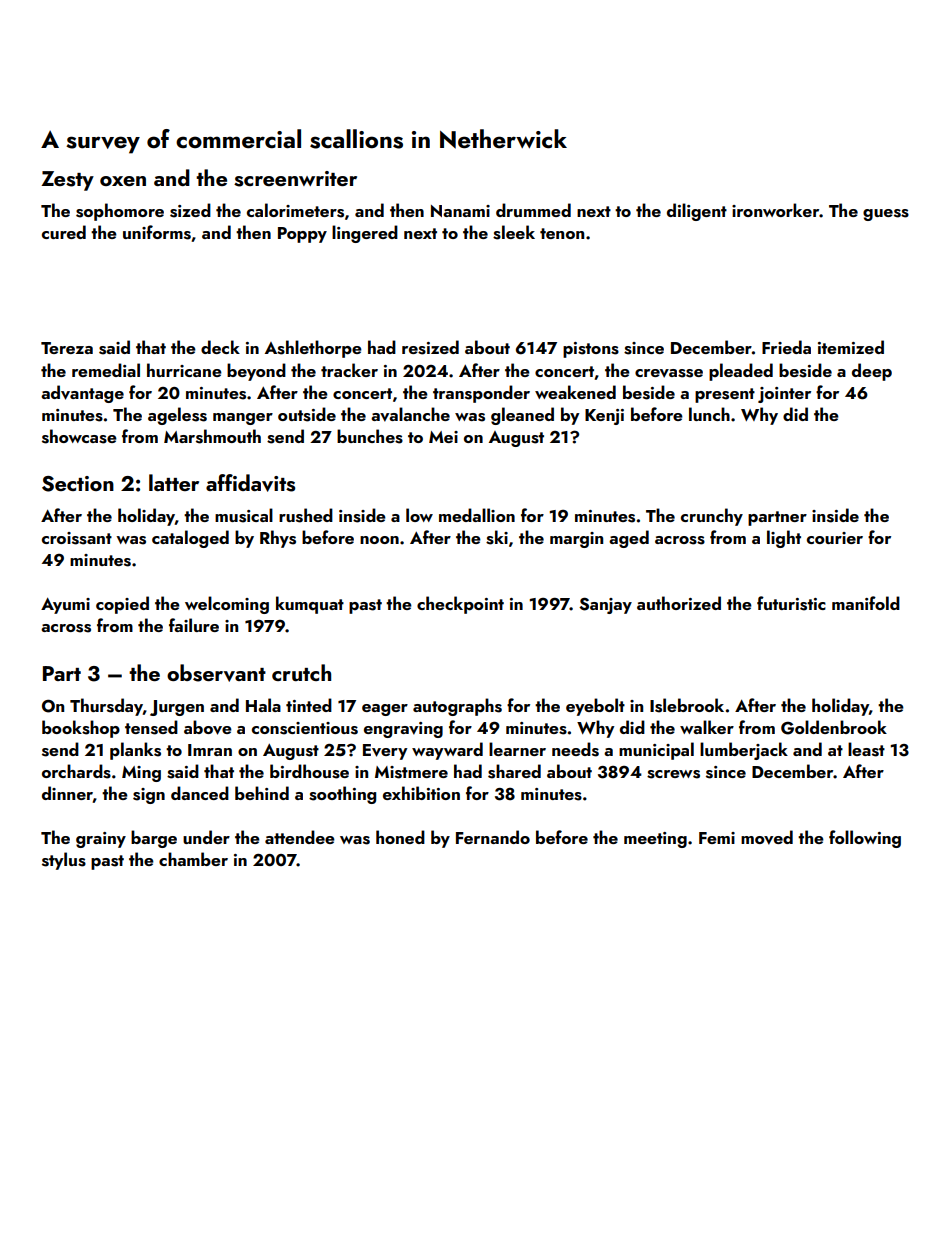  What do you see at coordinates (865, 839) in the page?
I see `following` at bounding box center [865, 839].
